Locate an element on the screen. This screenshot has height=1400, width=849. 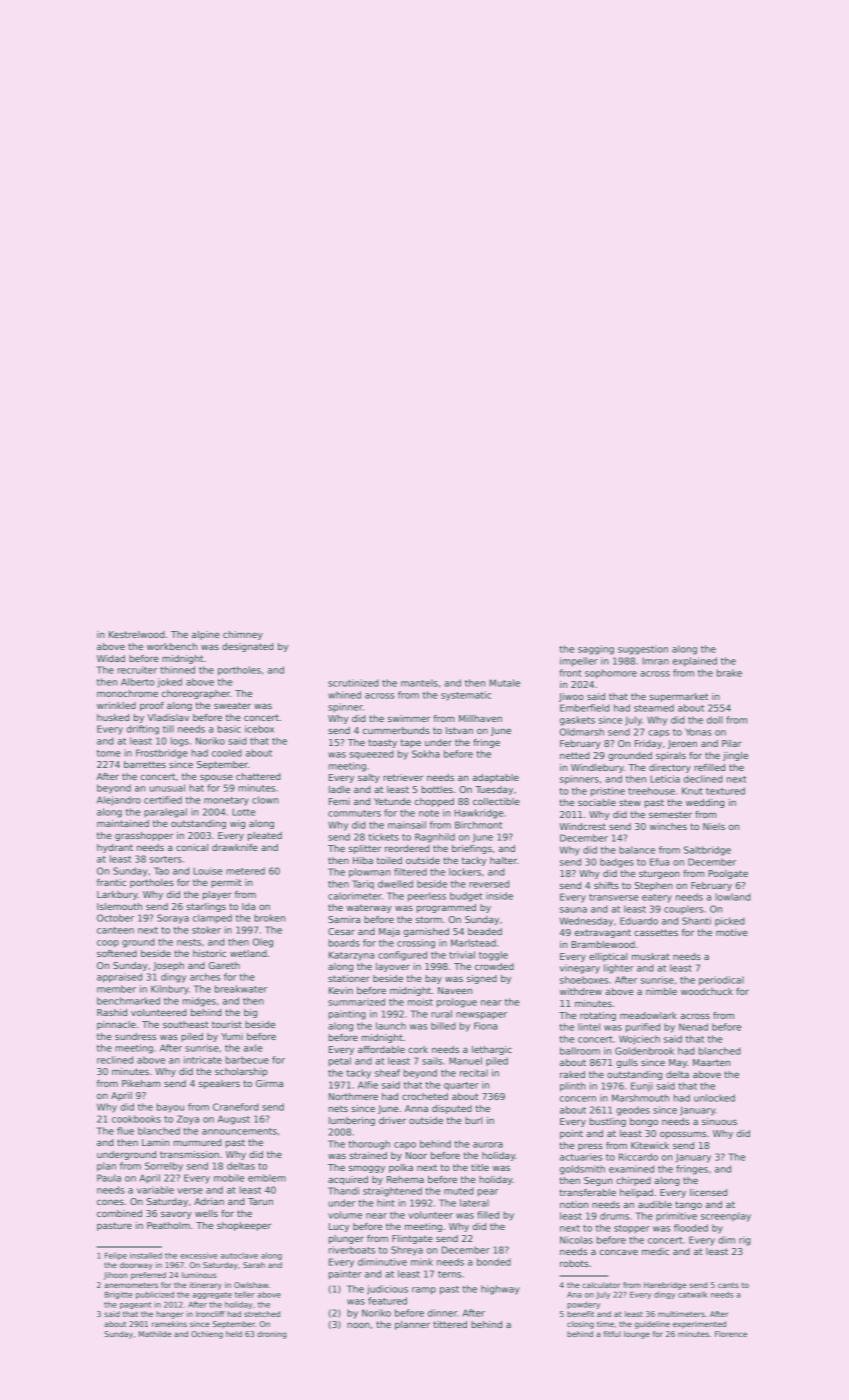
point is located at coordinates (571, 1134).
